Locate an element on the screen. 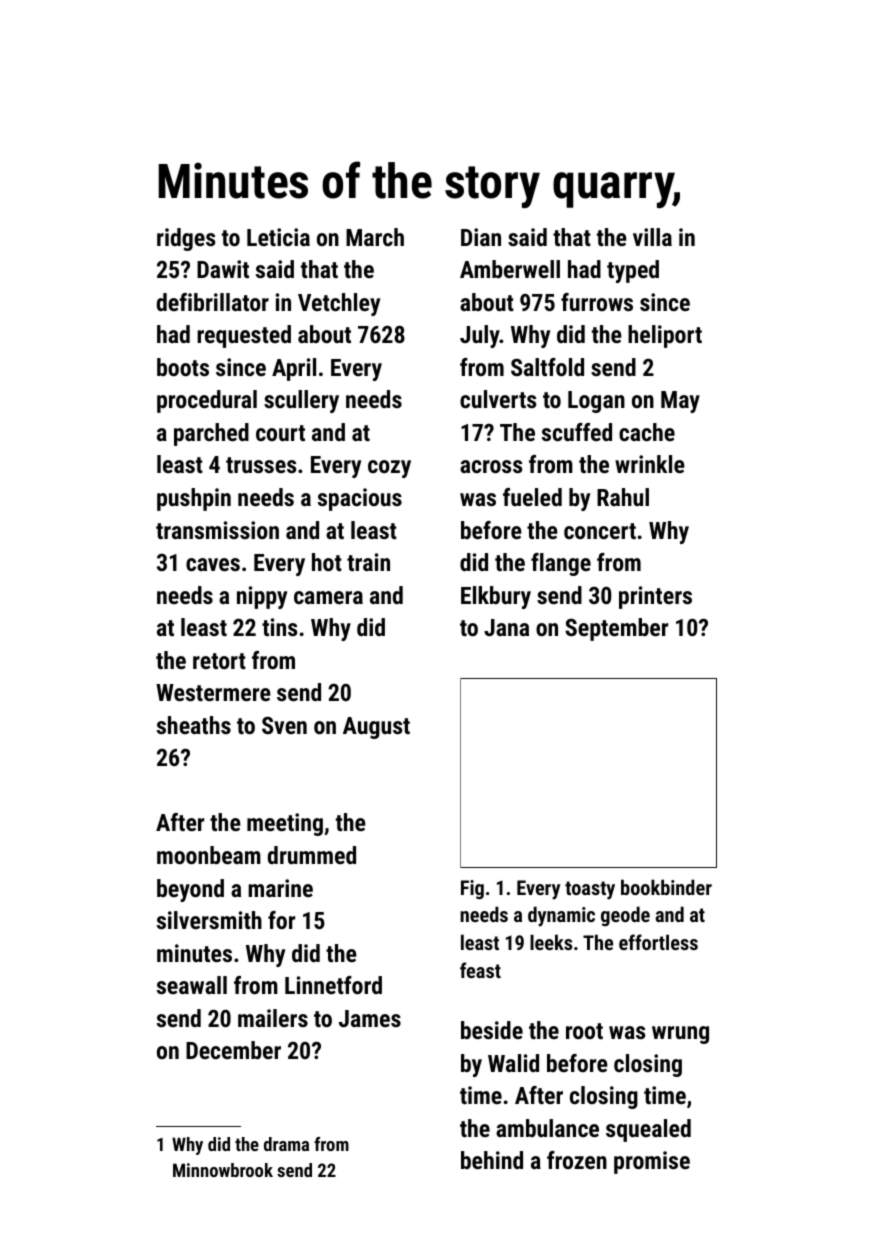  ridges is located at coordinates (186, 239).
